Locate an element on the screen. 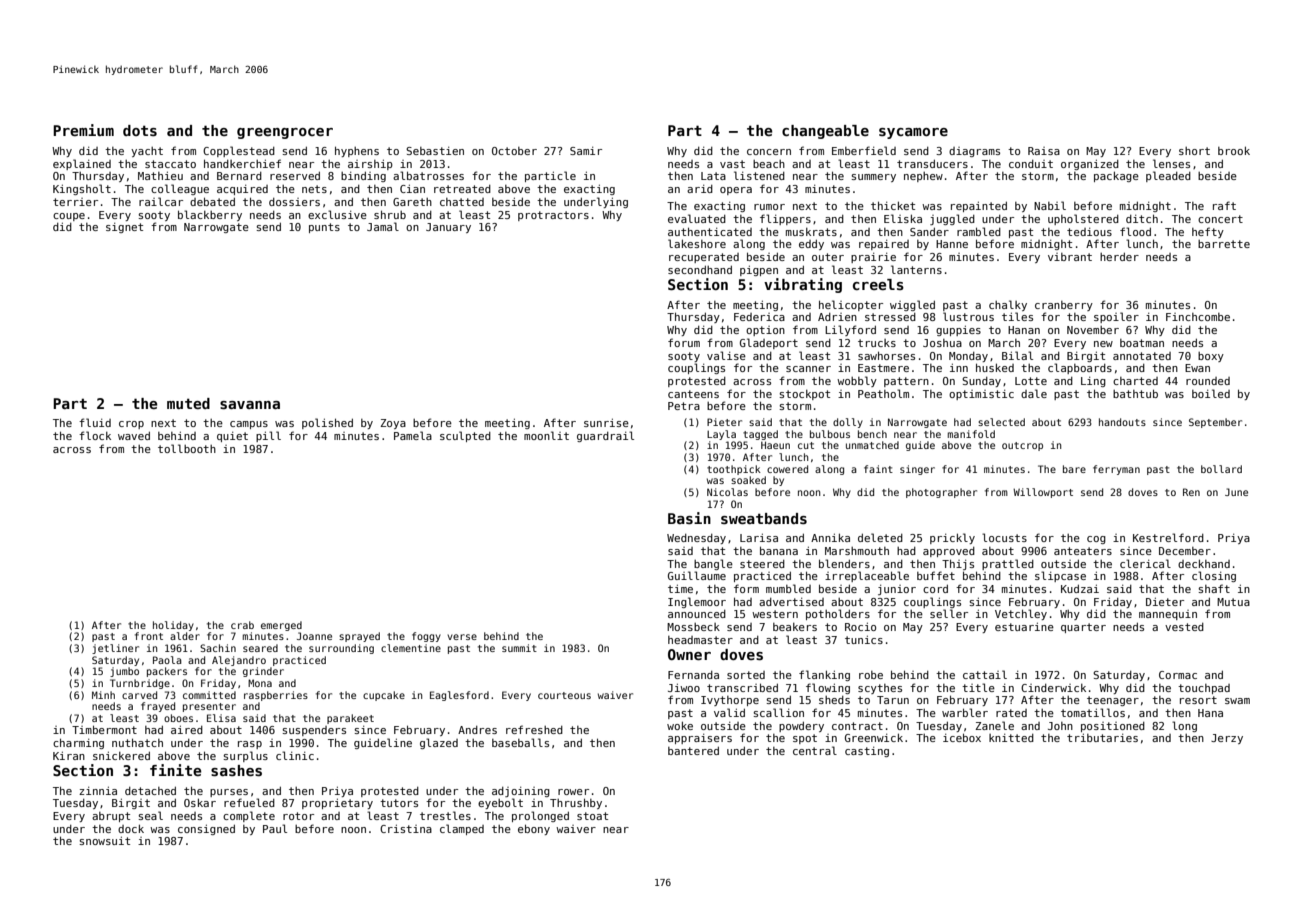  Petra is located at coordinates (684, 406).
